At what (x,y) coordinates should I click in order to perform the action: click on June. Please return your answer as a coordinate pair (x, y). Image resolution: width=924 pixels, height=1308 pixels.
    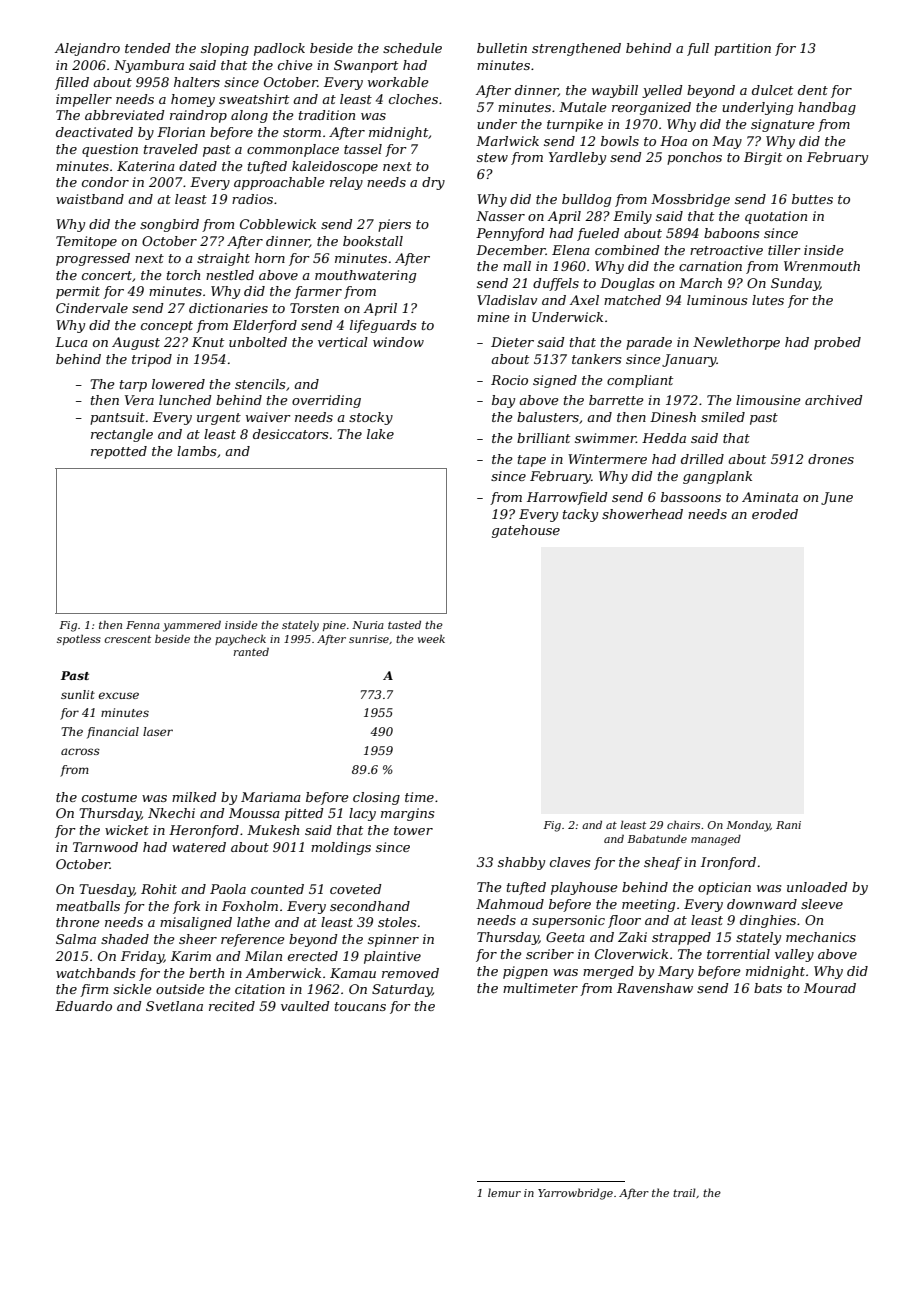
    Looking at the image, I should click on (837, 498).
